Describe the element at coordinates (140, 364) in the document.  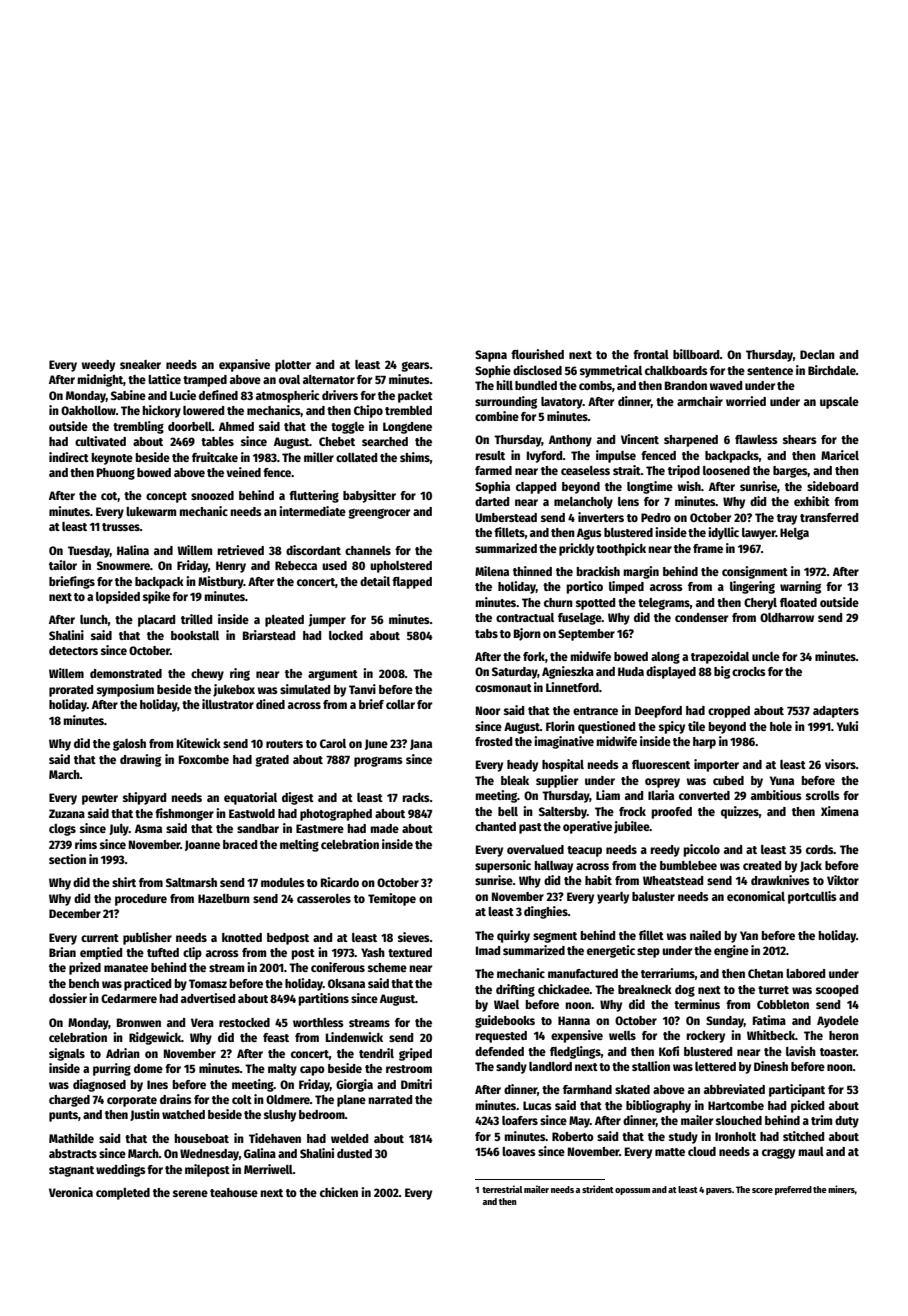
I see `sneaker` at that location.
